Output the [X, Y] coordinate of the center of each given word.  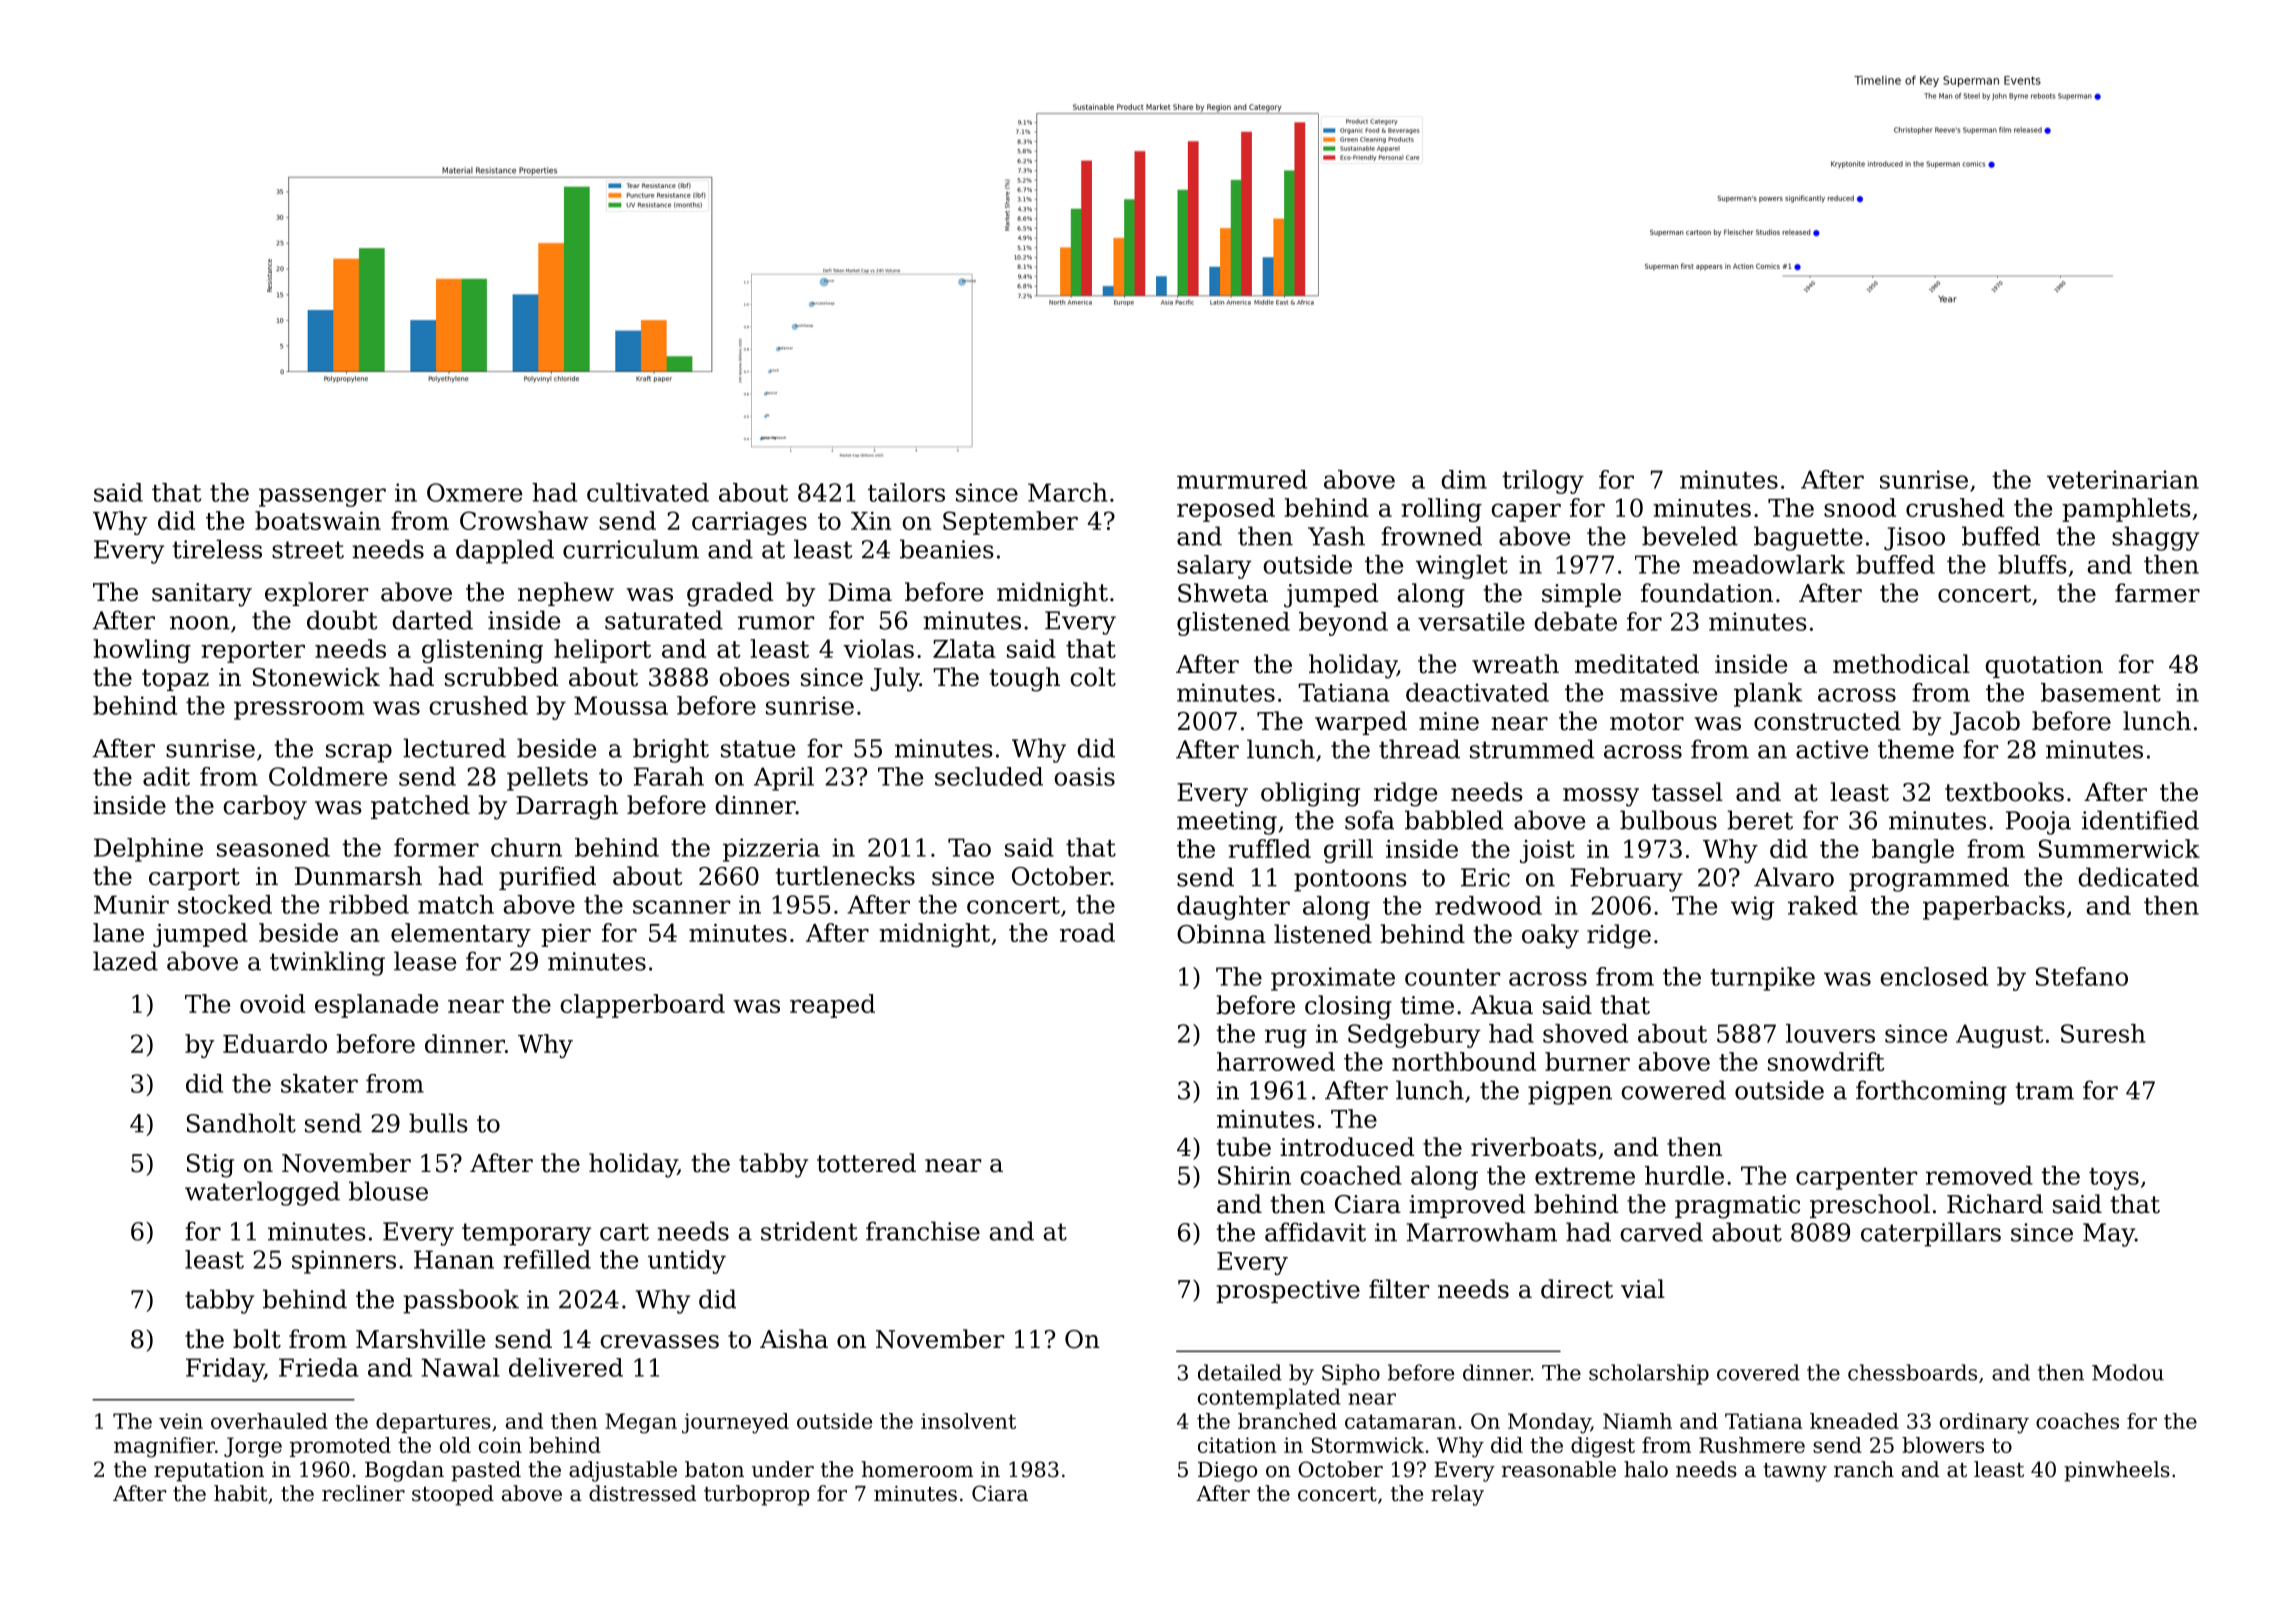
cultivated [648, 492]
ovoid [272, 1003]
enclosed [1934, 976]
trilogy [1543, 482]
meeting [1227, 823]
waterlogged [262, 1193]
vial [1643, 1289]
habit [240, 1493]
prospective [1288, 1291]
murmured [1242, 479]
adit [166, 776]
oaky [1550, 936]
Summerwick [2119, 848]
